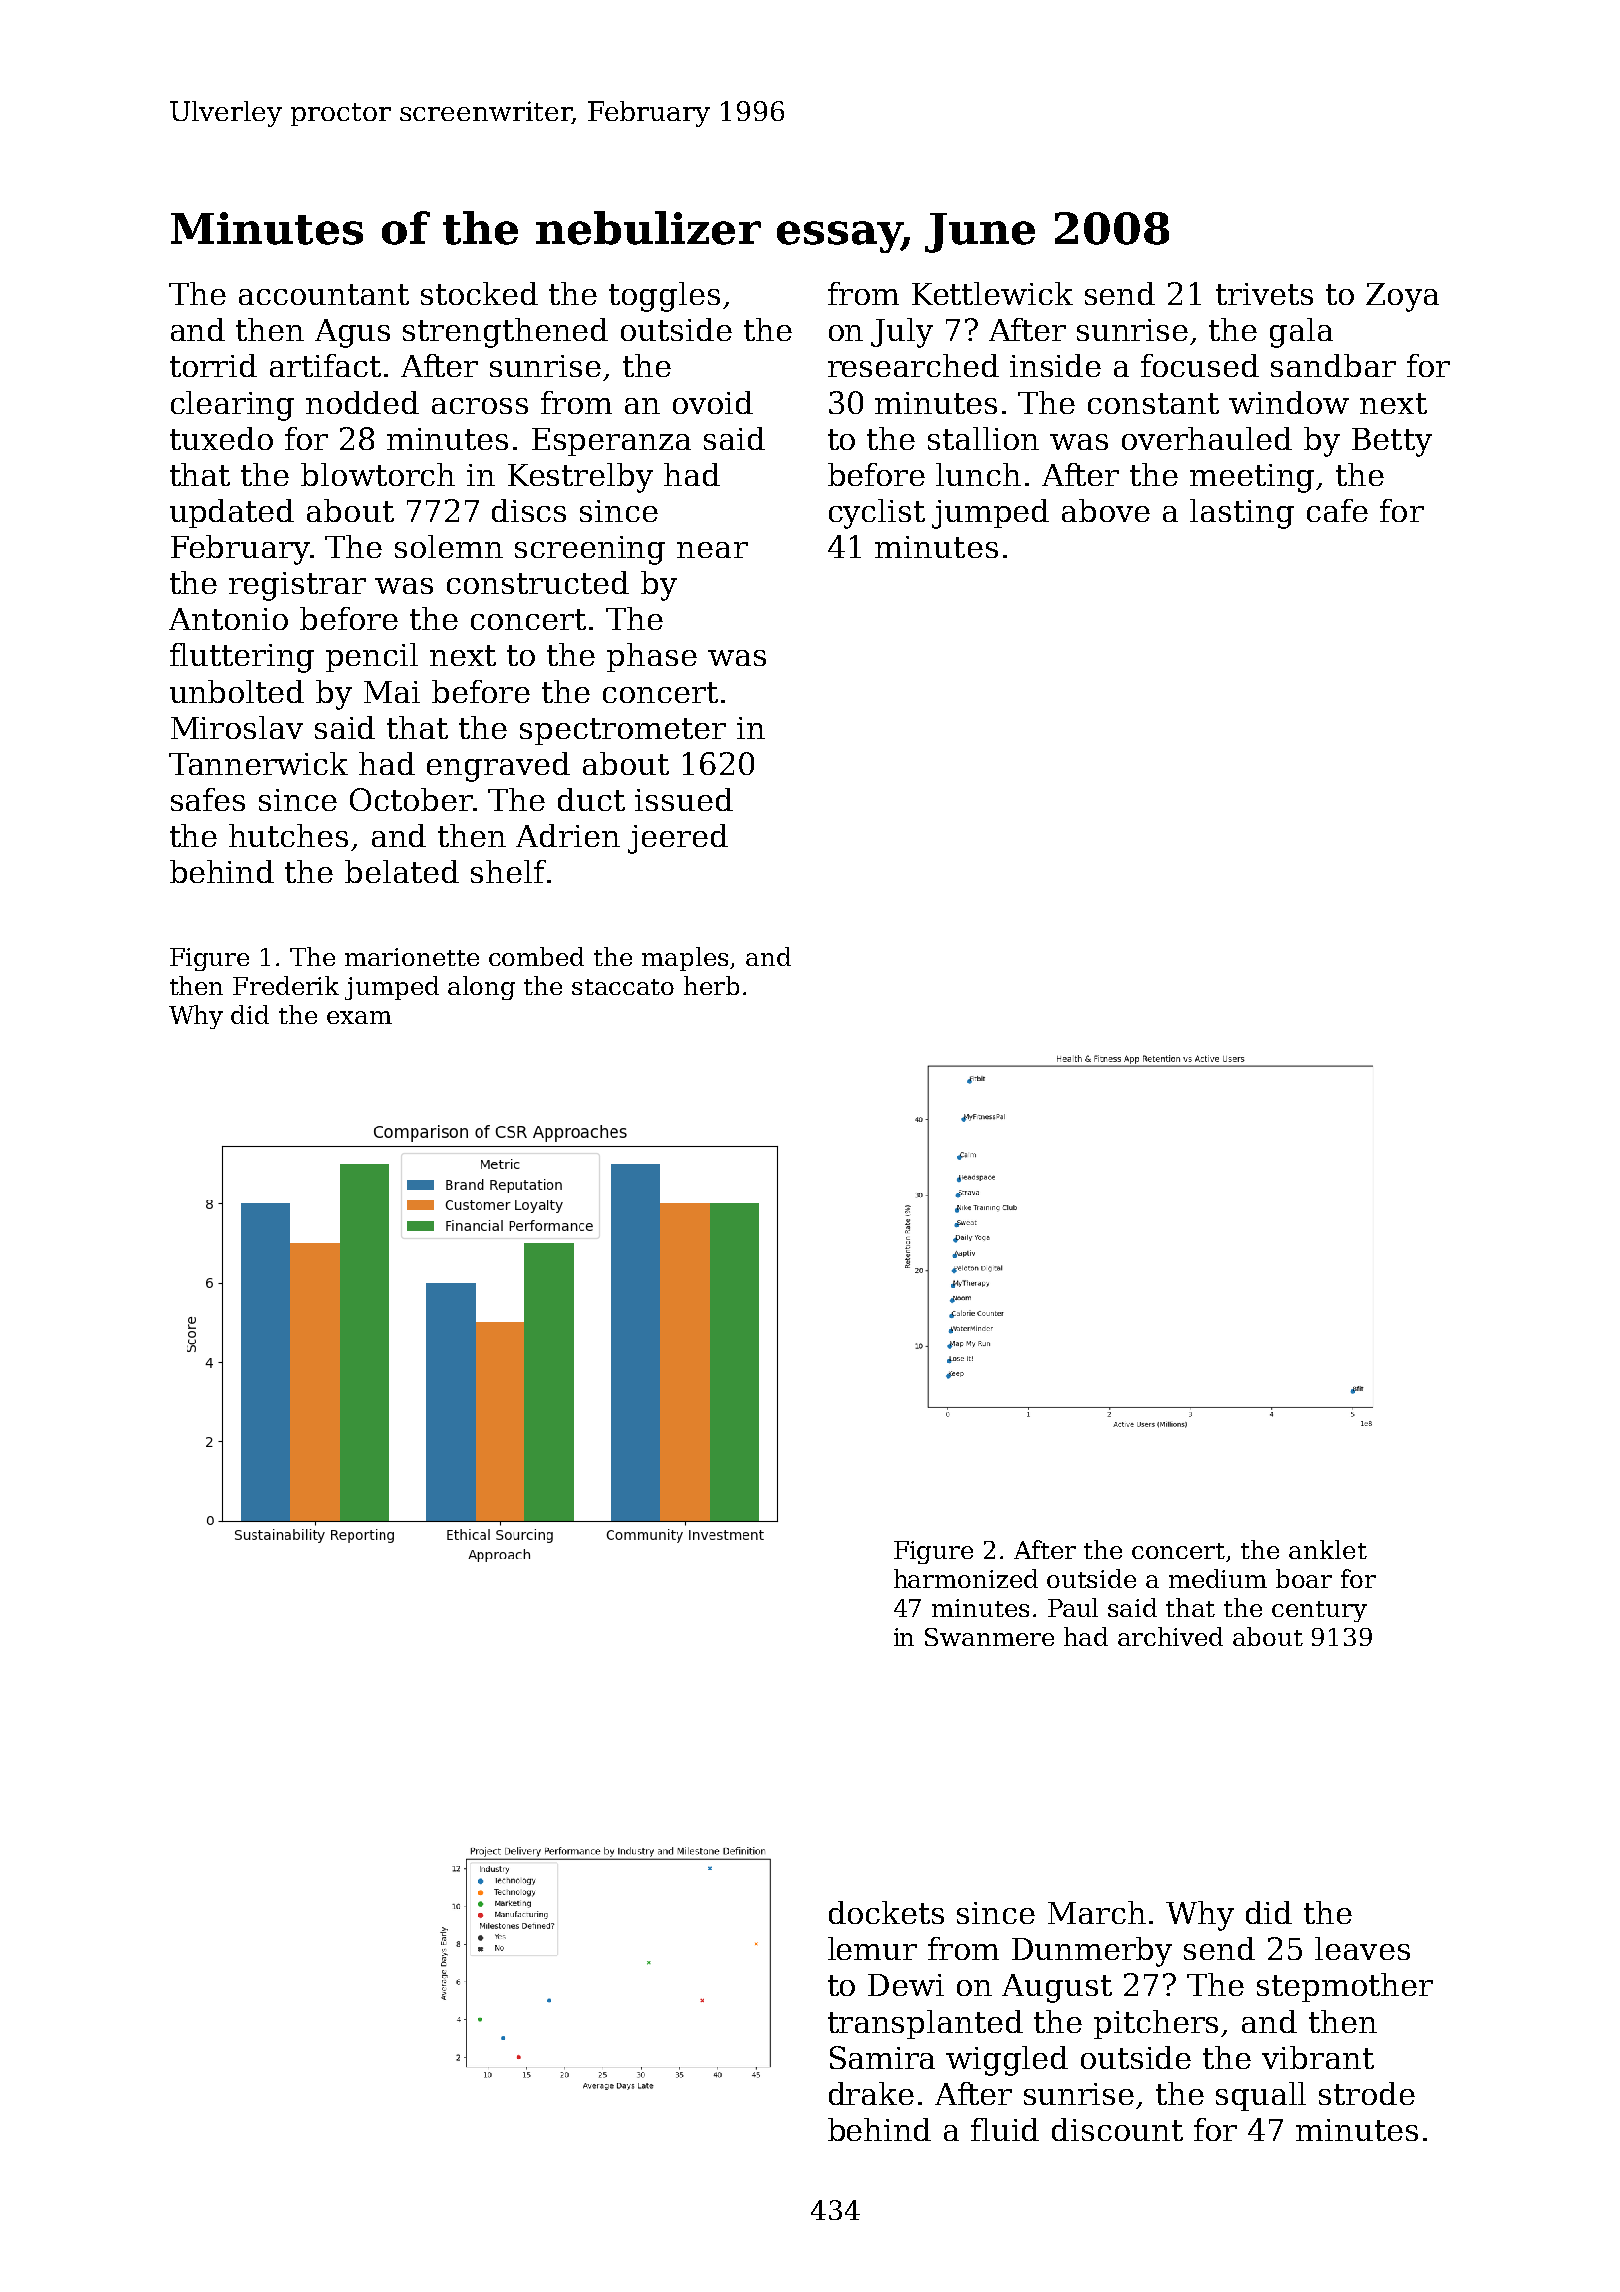 Image resolution: width=1620 pixels, height=2292 pixels. I want to click on staccato, so click(623, 987).
